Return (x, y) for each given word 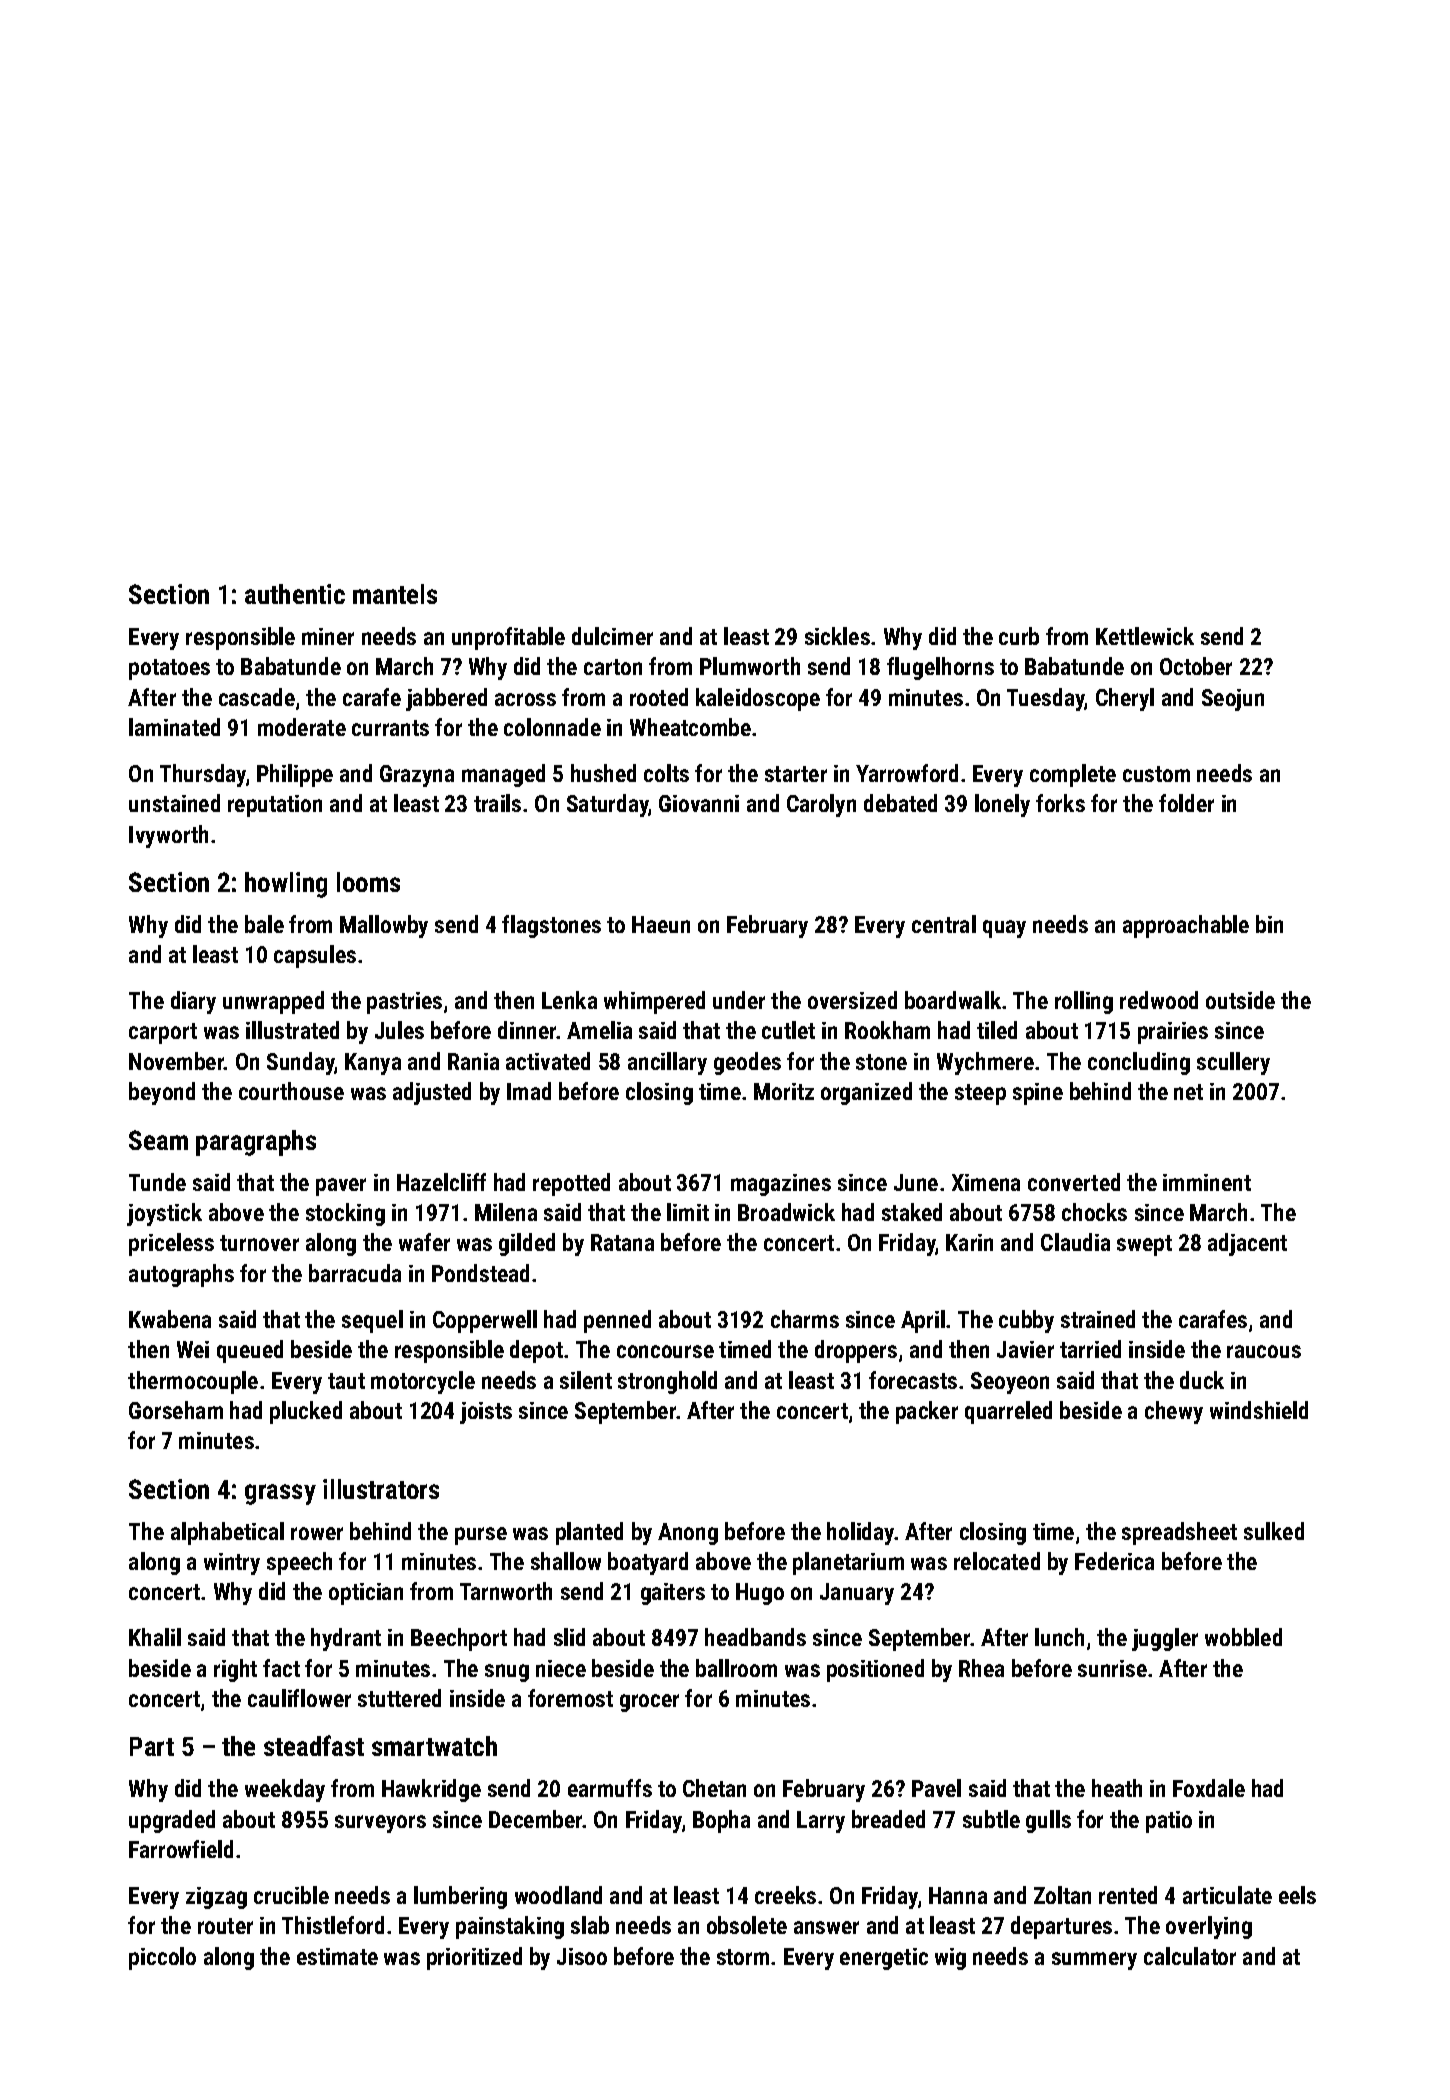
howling (286, 885)
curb (1019, 636)
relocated (997, 1561)
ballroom (736, 1668)
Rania (473, 1061)
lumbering (460, 1897)
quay (1004, 929)
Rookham (887, 1030)
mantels (395, 594)
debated (900, 803)
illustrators (381, 1489)
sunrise (1112, 1668)
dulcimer (612, 636)
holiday (861, 1533)
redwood (1159, 1000)
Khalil (155, 1637)
